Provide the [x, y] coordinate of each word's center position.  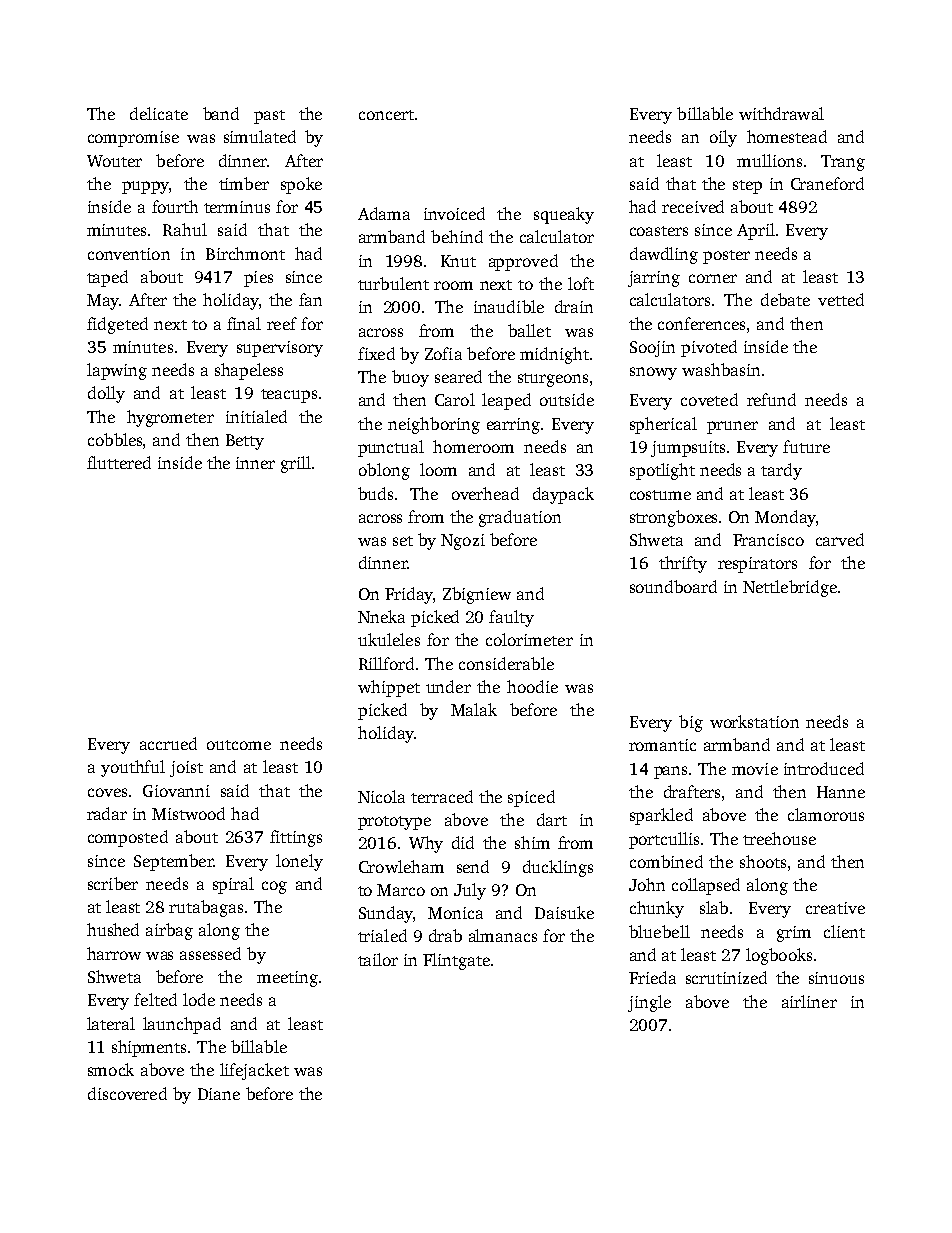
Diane [219, 1094]
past [269, 117]
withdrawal [781, 113]
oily [723, 138]
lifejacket [254, 1071]
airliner [809, 1001]
